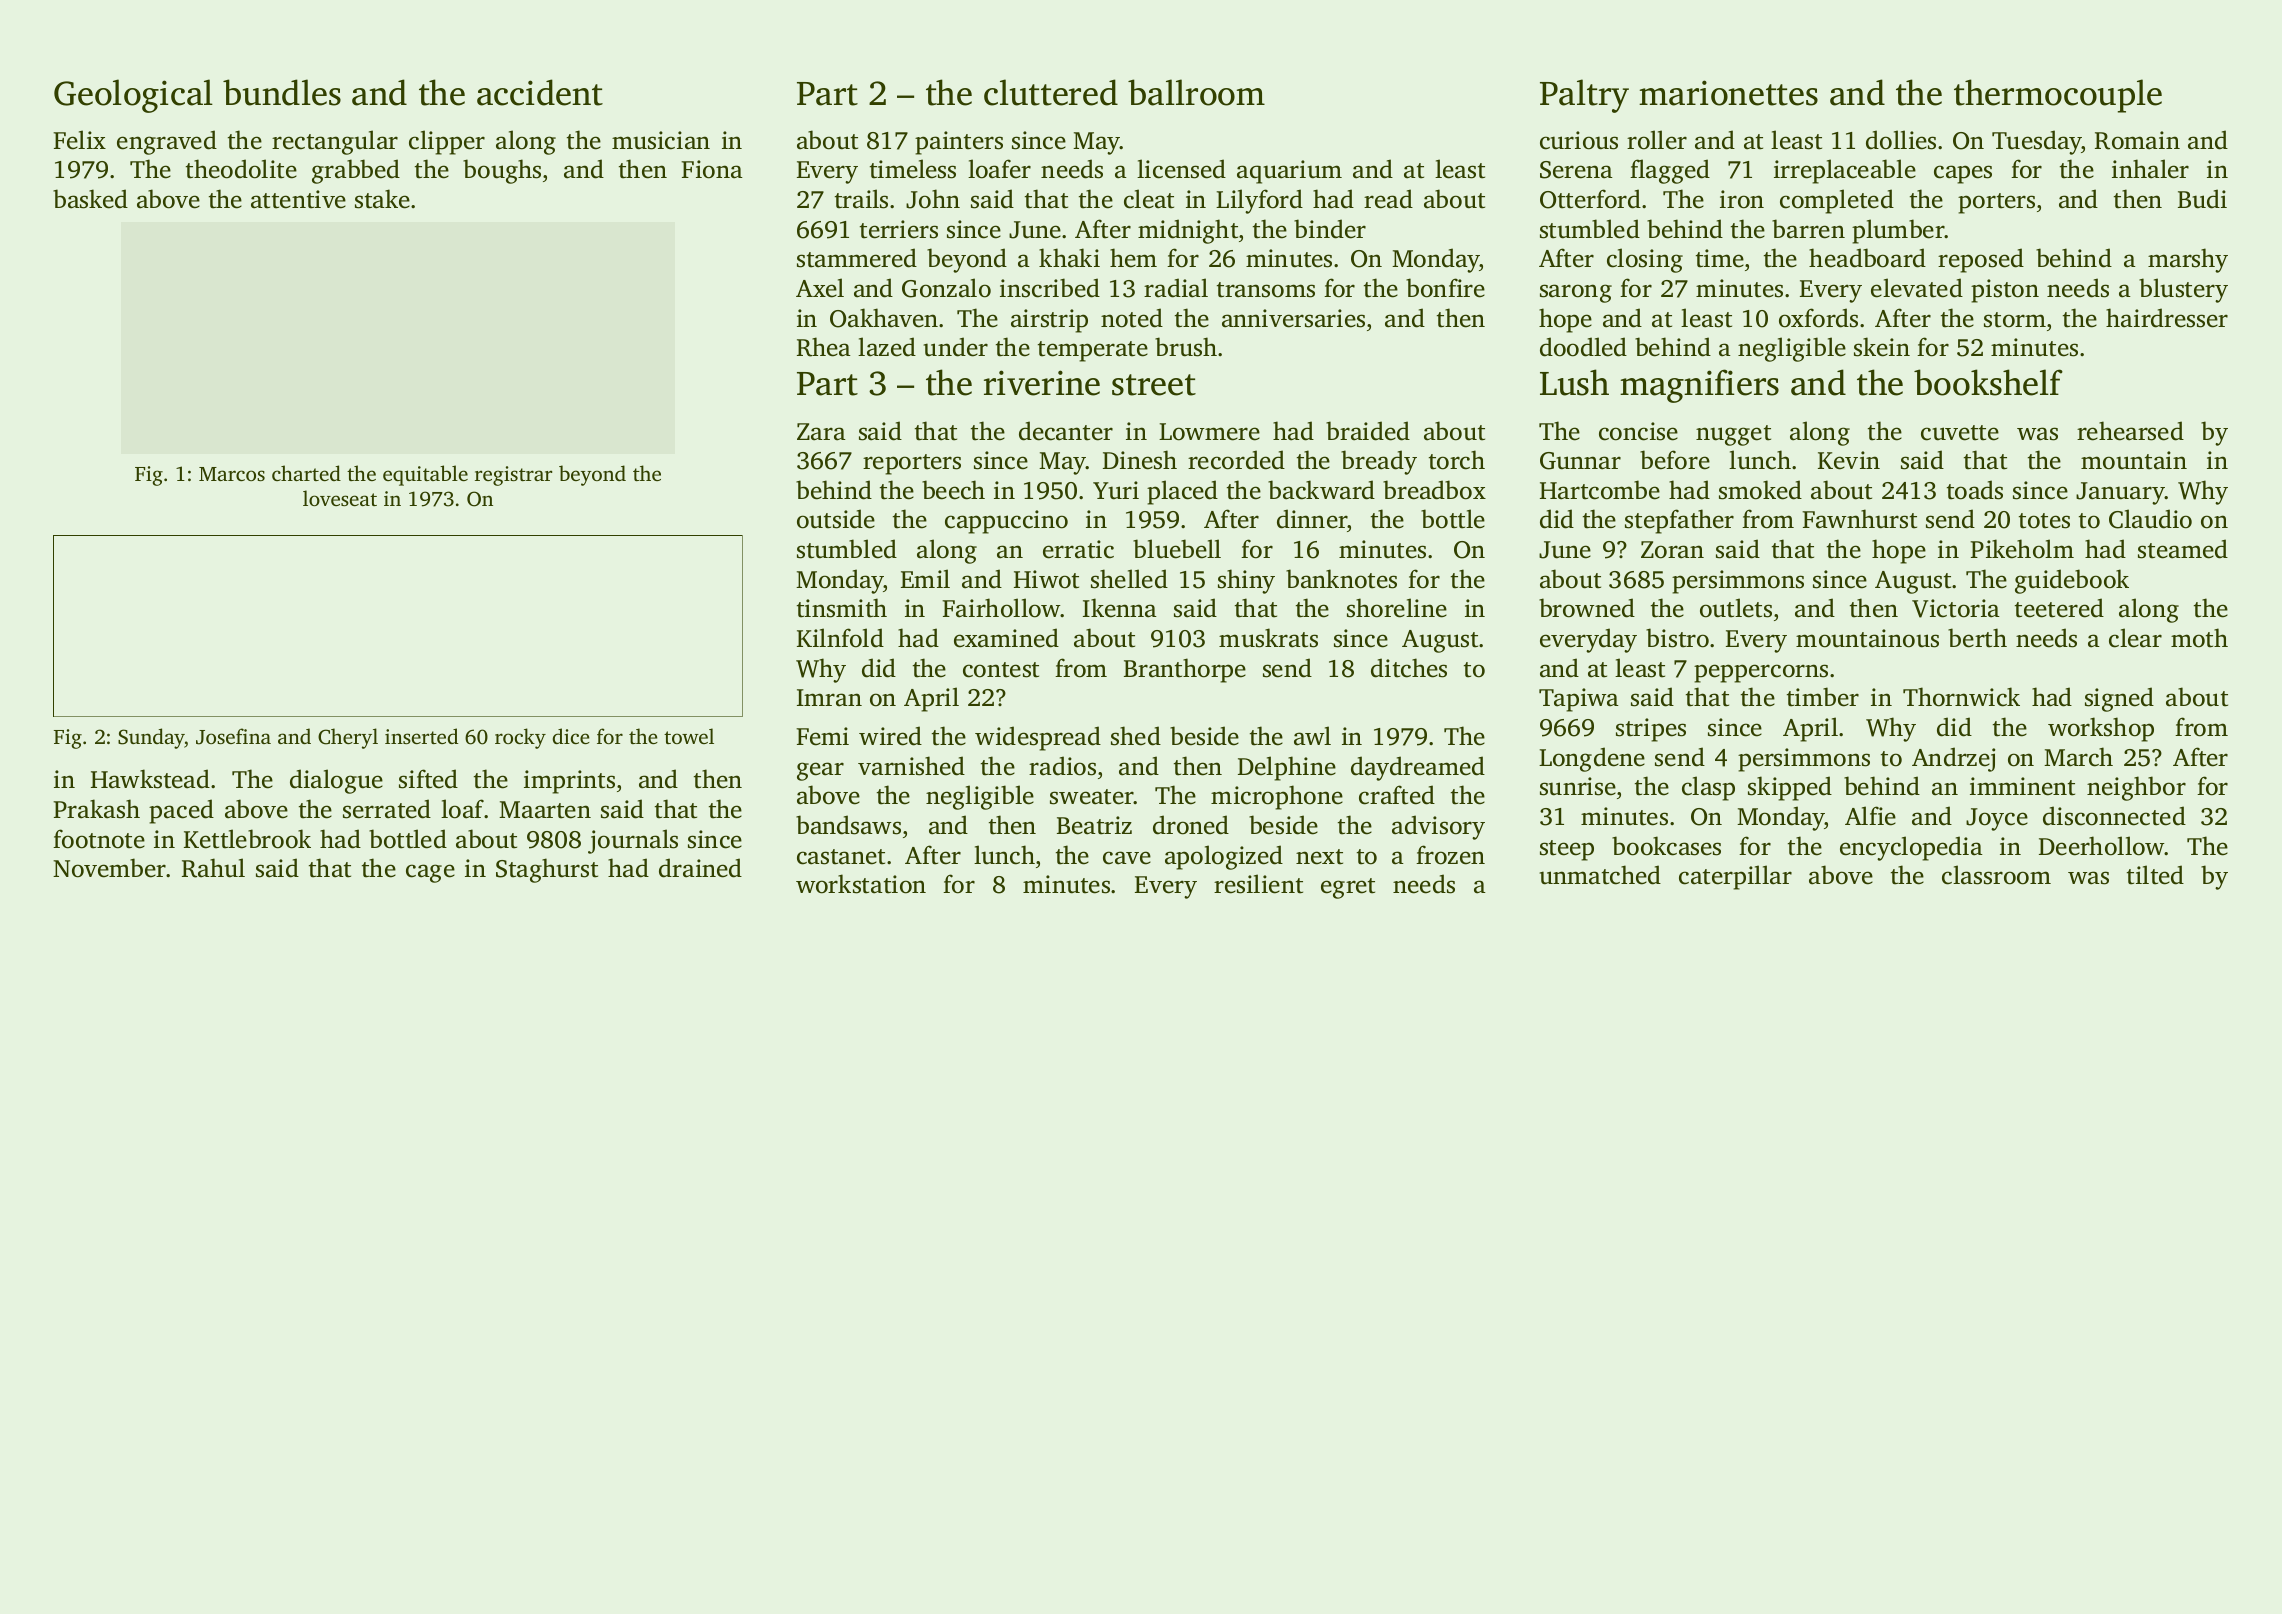 The width and height of the screenshot is (2282, 1614). What do you see at coordinates (1006, 638) in the screenshot?
I see `examined` at bounding box center [1006, 638].
